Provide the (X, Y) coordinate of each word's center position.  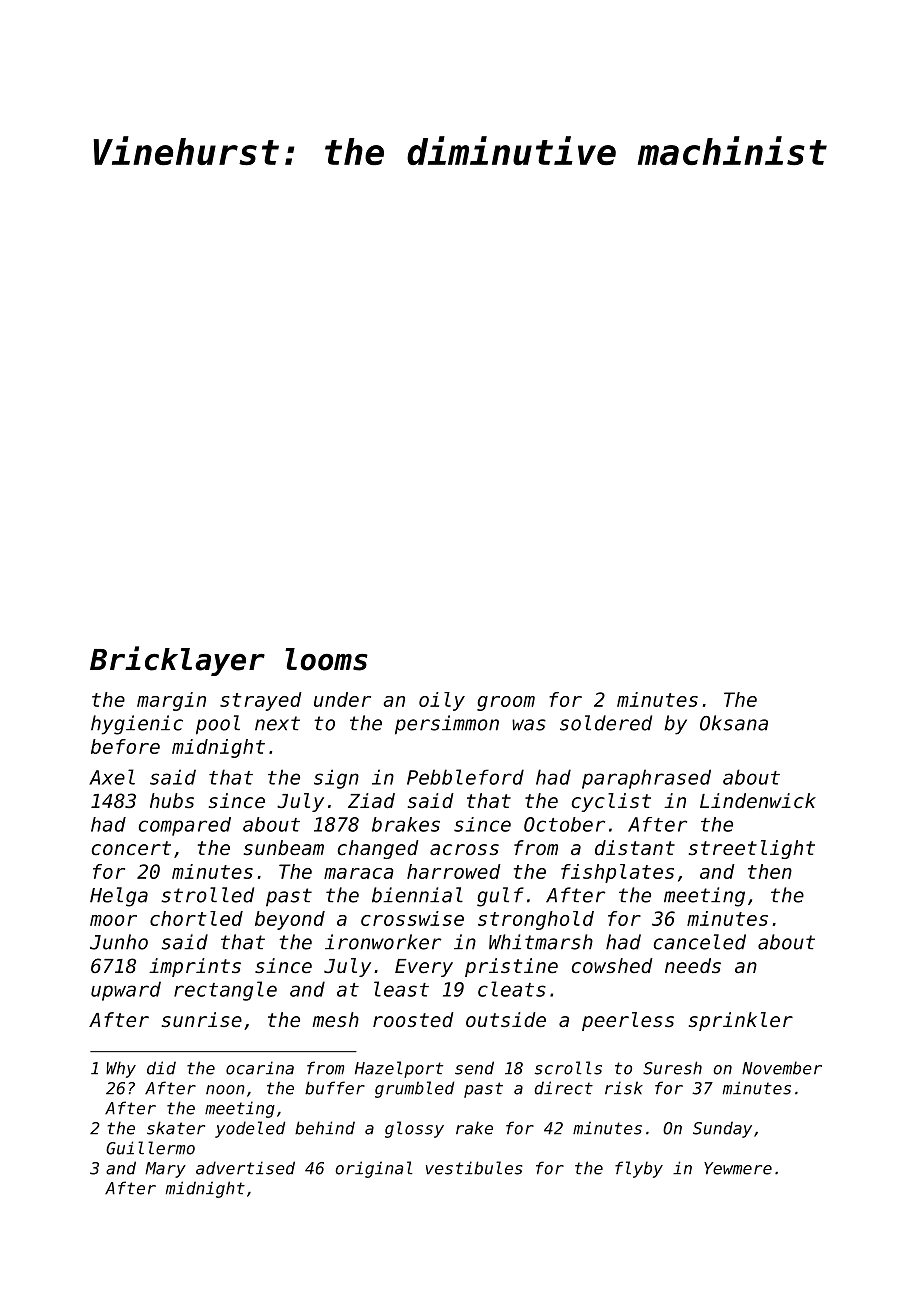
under (342, 699)
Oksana (734, 723)
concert (131, 848)
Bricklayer (177, 661)
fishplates (617, 873)
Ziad (371, 800)
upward (126, 991)
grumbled (414, 1089)
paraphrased (646, 779)
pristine (511, 967)
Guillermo (150, 1148)
